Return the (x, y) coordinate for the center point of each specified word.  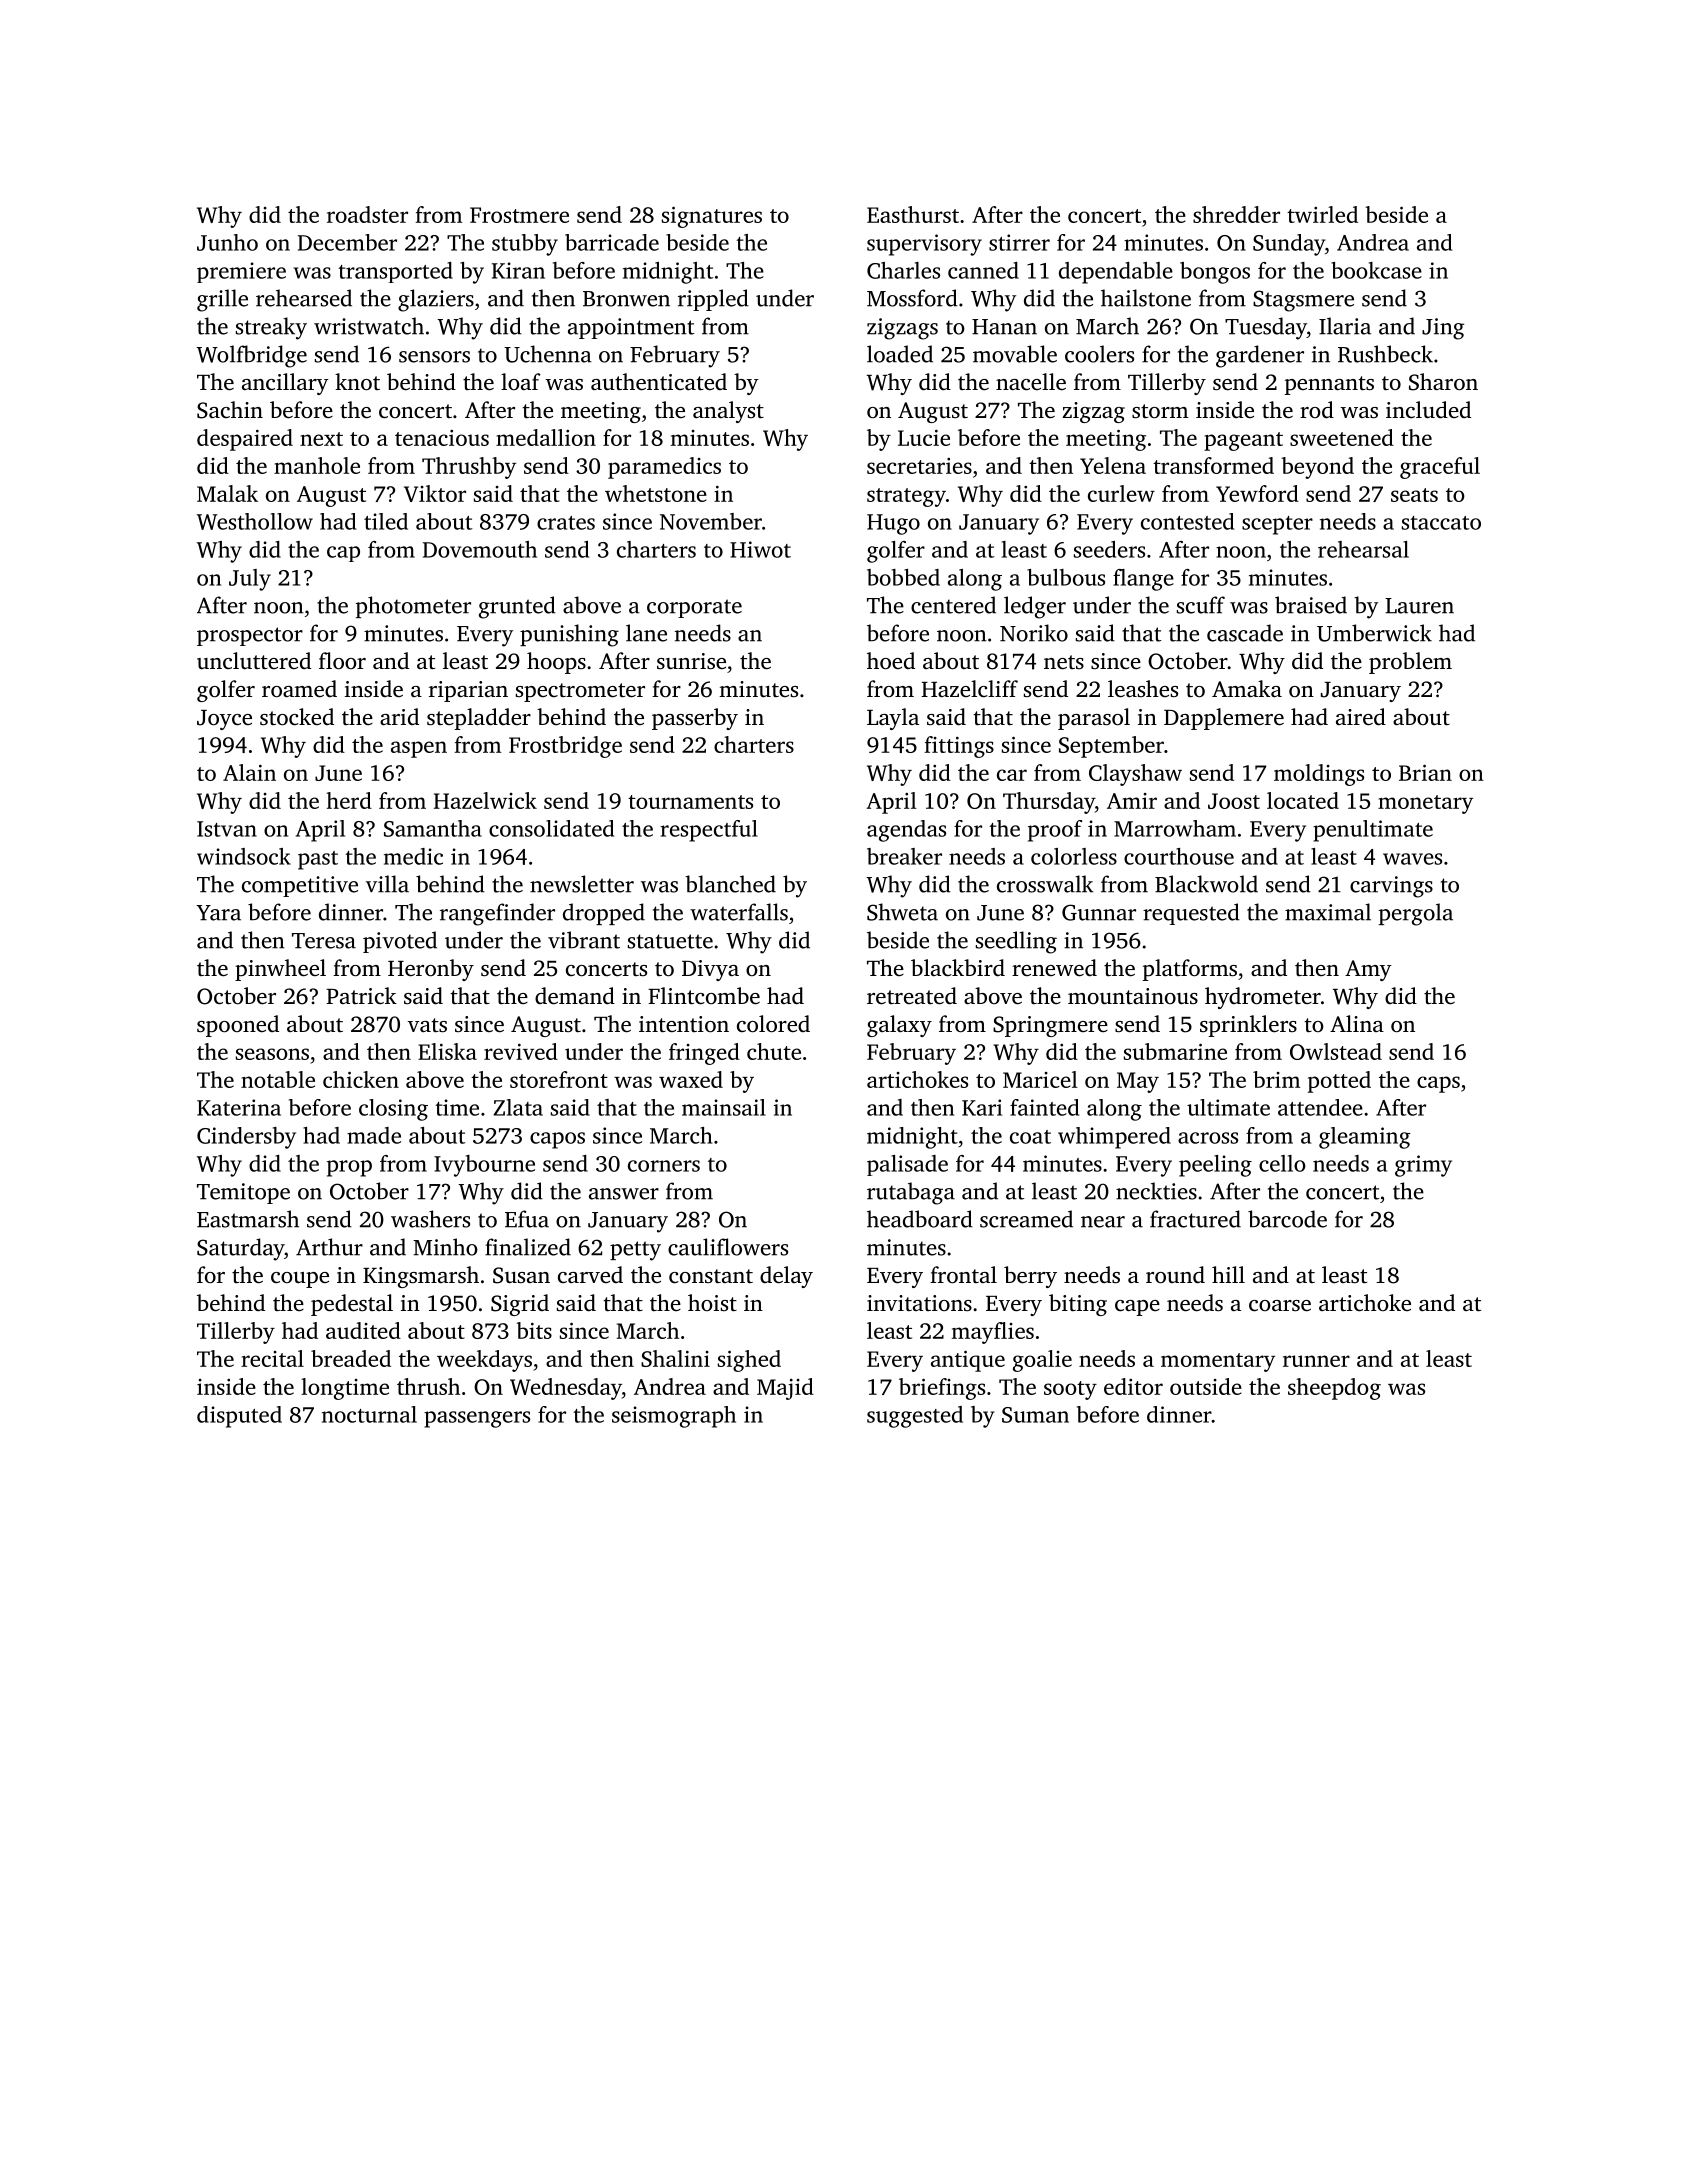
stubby (525, 245)
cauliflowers (728, 1247)
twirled (1322, 214)
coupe (300, 1280)
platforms (1189, 970)
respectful (709, 831)
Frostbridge (565, 747)
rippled (713, 300)
